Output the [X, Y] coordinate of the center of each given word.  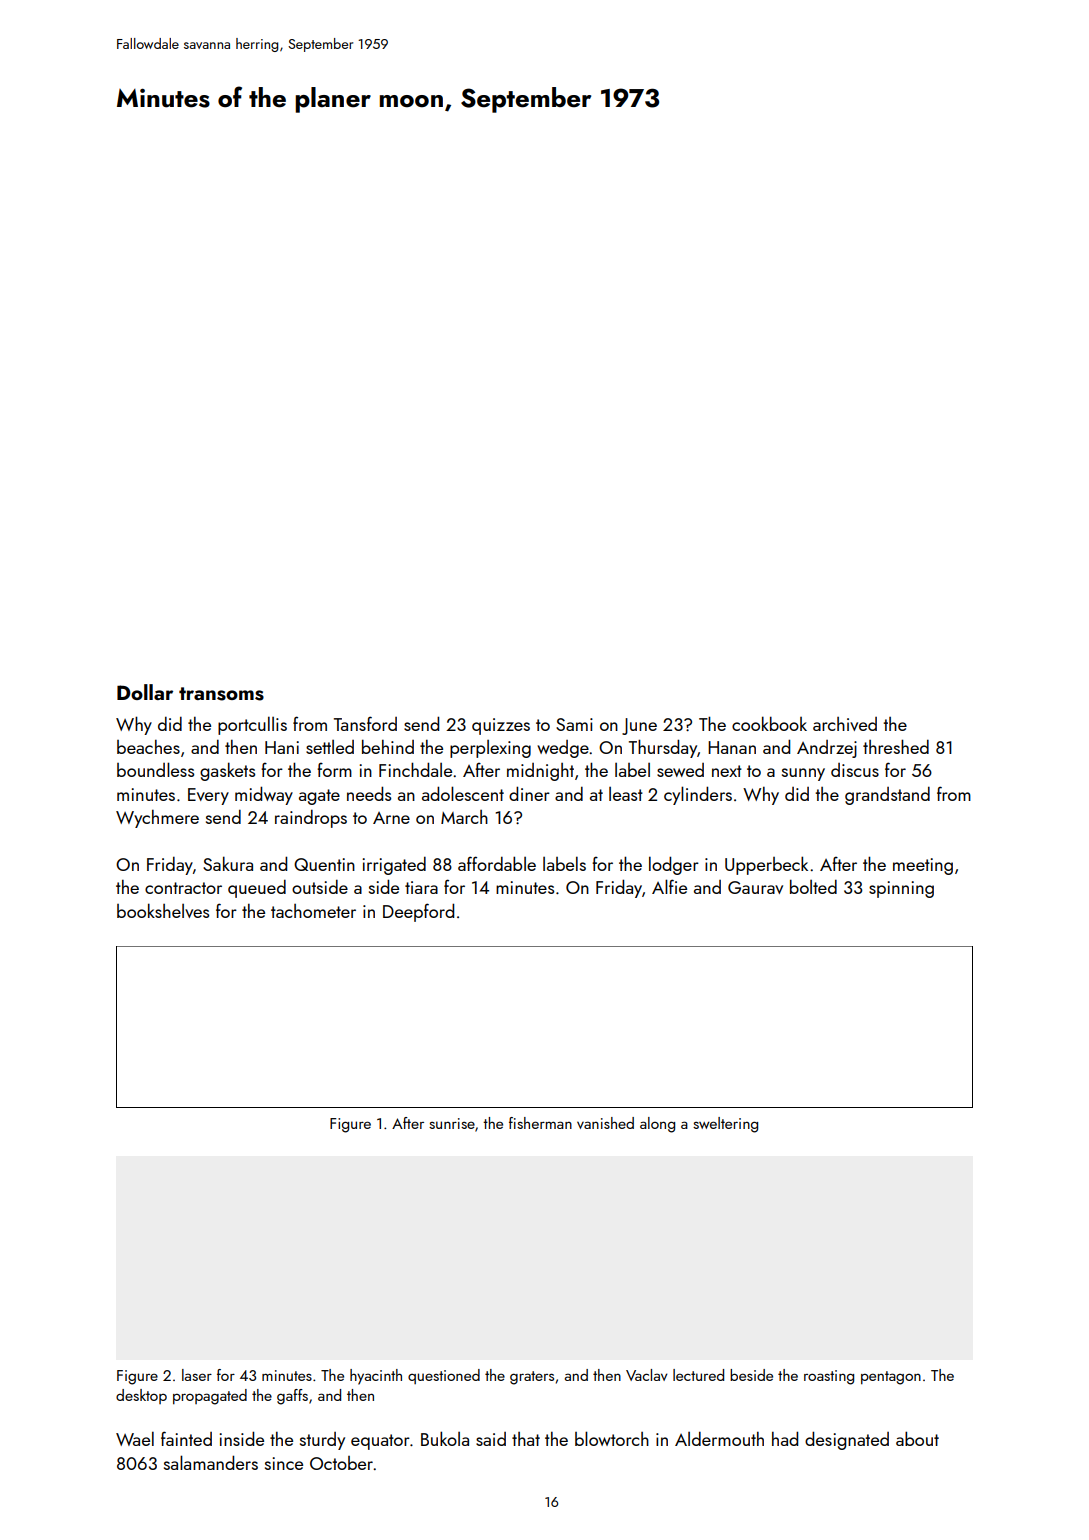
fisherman [540, 1123]
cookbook [769, 723]
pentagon [891, 1378]
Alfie [669, 886]
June [639, 726]
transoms [221, 694]
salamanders [211, 1462]
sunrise [452, 1123]
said [491, 1439]
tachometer [313, 911]
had [785, 1438]
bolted [813, 886]
